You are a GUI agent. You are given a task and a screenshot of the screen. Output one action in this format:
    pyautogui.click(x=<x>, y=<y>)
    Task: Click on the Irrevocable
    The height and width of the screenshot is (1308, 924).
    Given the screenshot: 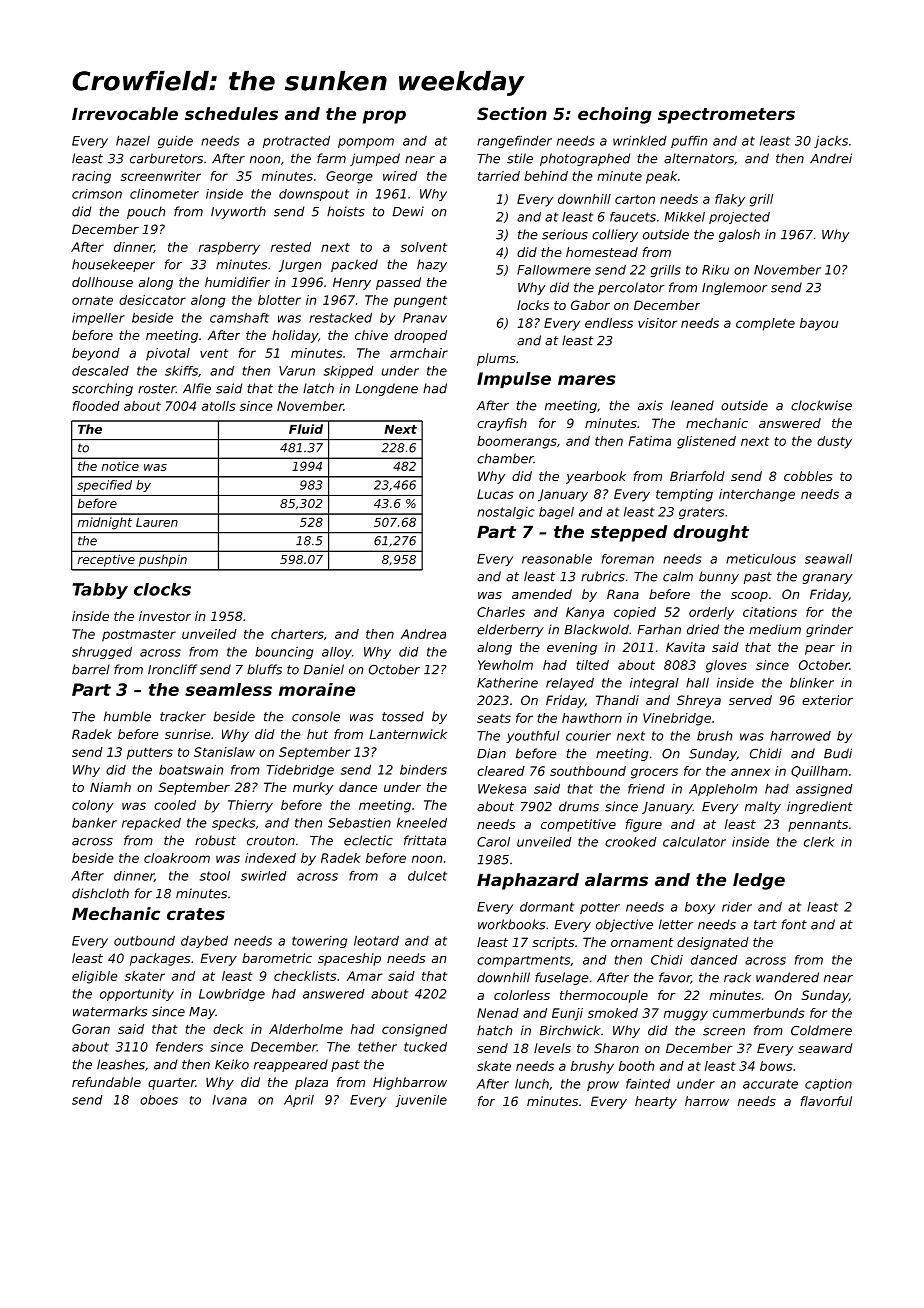 What is the action you would take?
    pyautogui.click(x=125, y=113)
